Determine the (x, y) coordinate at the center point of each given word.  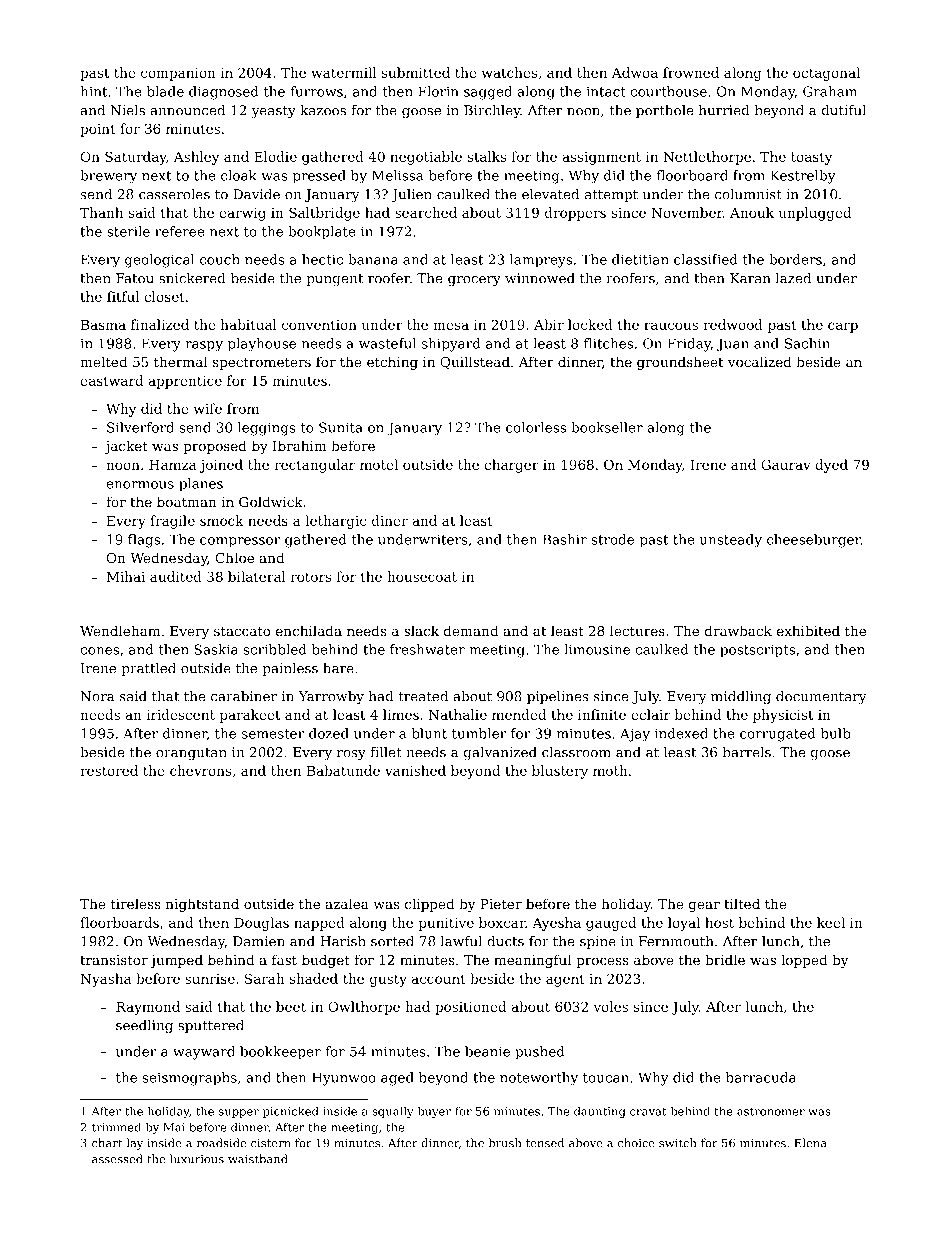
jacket (126, 447)
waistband (258, 1159)
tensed (545, 1143)
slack (421, 630)
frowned (691, 72)
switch (677, 1143)
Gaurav (786, 464)
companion (178, 74)
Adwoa (635, 72)
